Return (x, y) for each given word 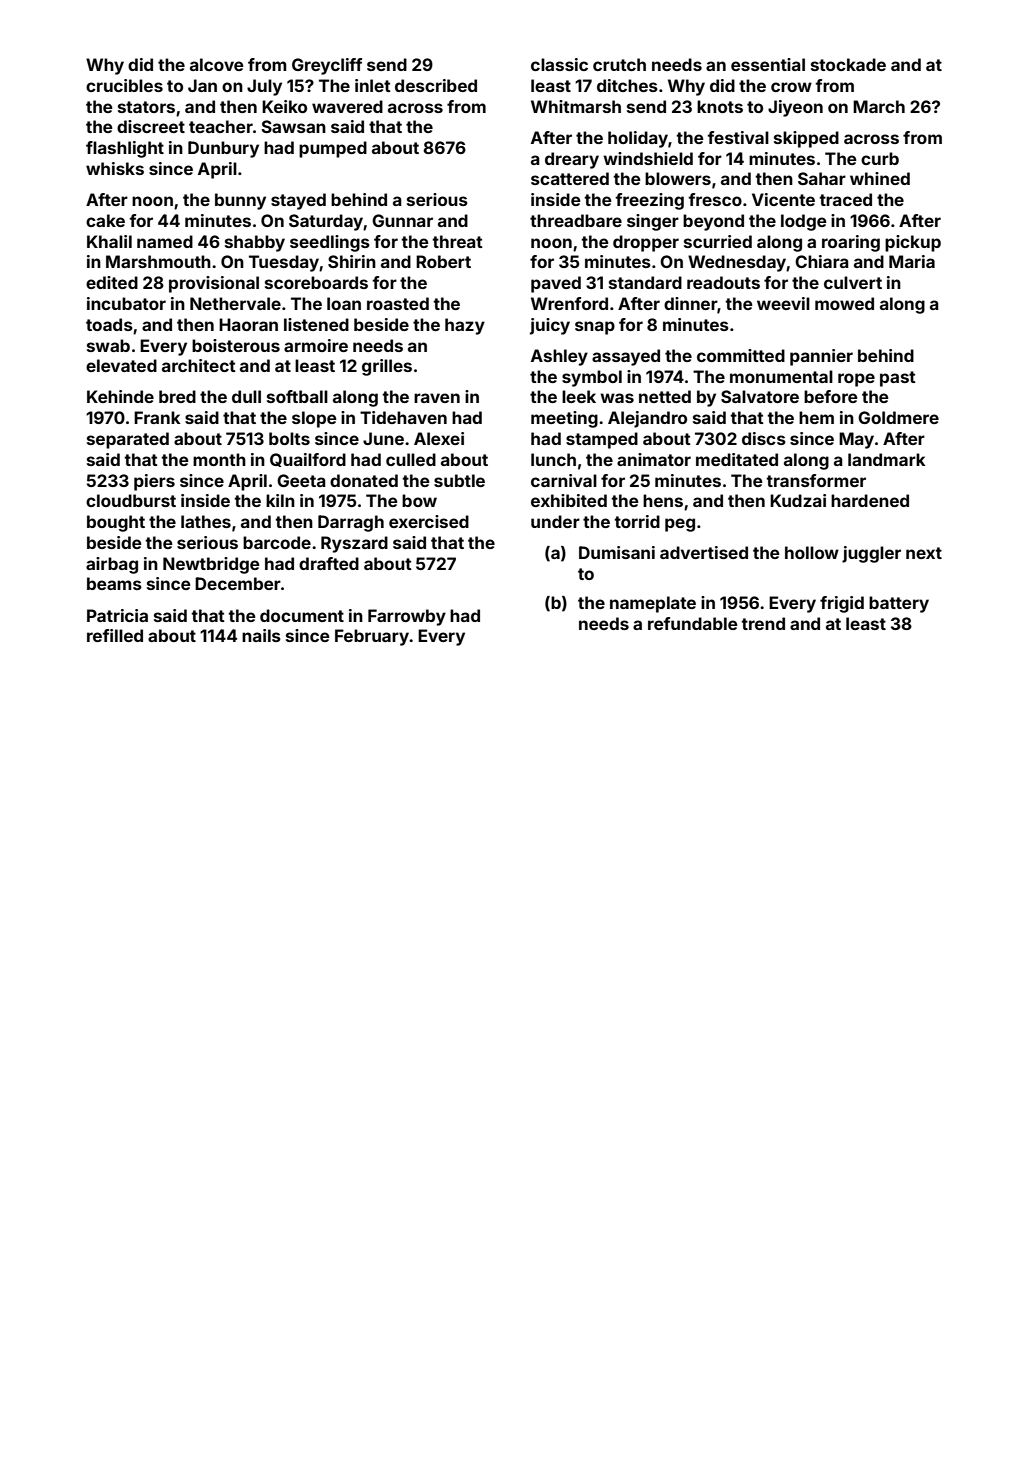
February (372, 637)
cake (105, 220)
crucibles (124, 85)
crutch (619, 64)
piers (154, 482)
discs (764, 438)
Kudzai (798, 500)
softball (297, 396)
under (555, 521)
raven (437, 398)
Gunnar (402, 220)
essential (768, 64)
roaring (851, 243)
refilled (115, 635)
